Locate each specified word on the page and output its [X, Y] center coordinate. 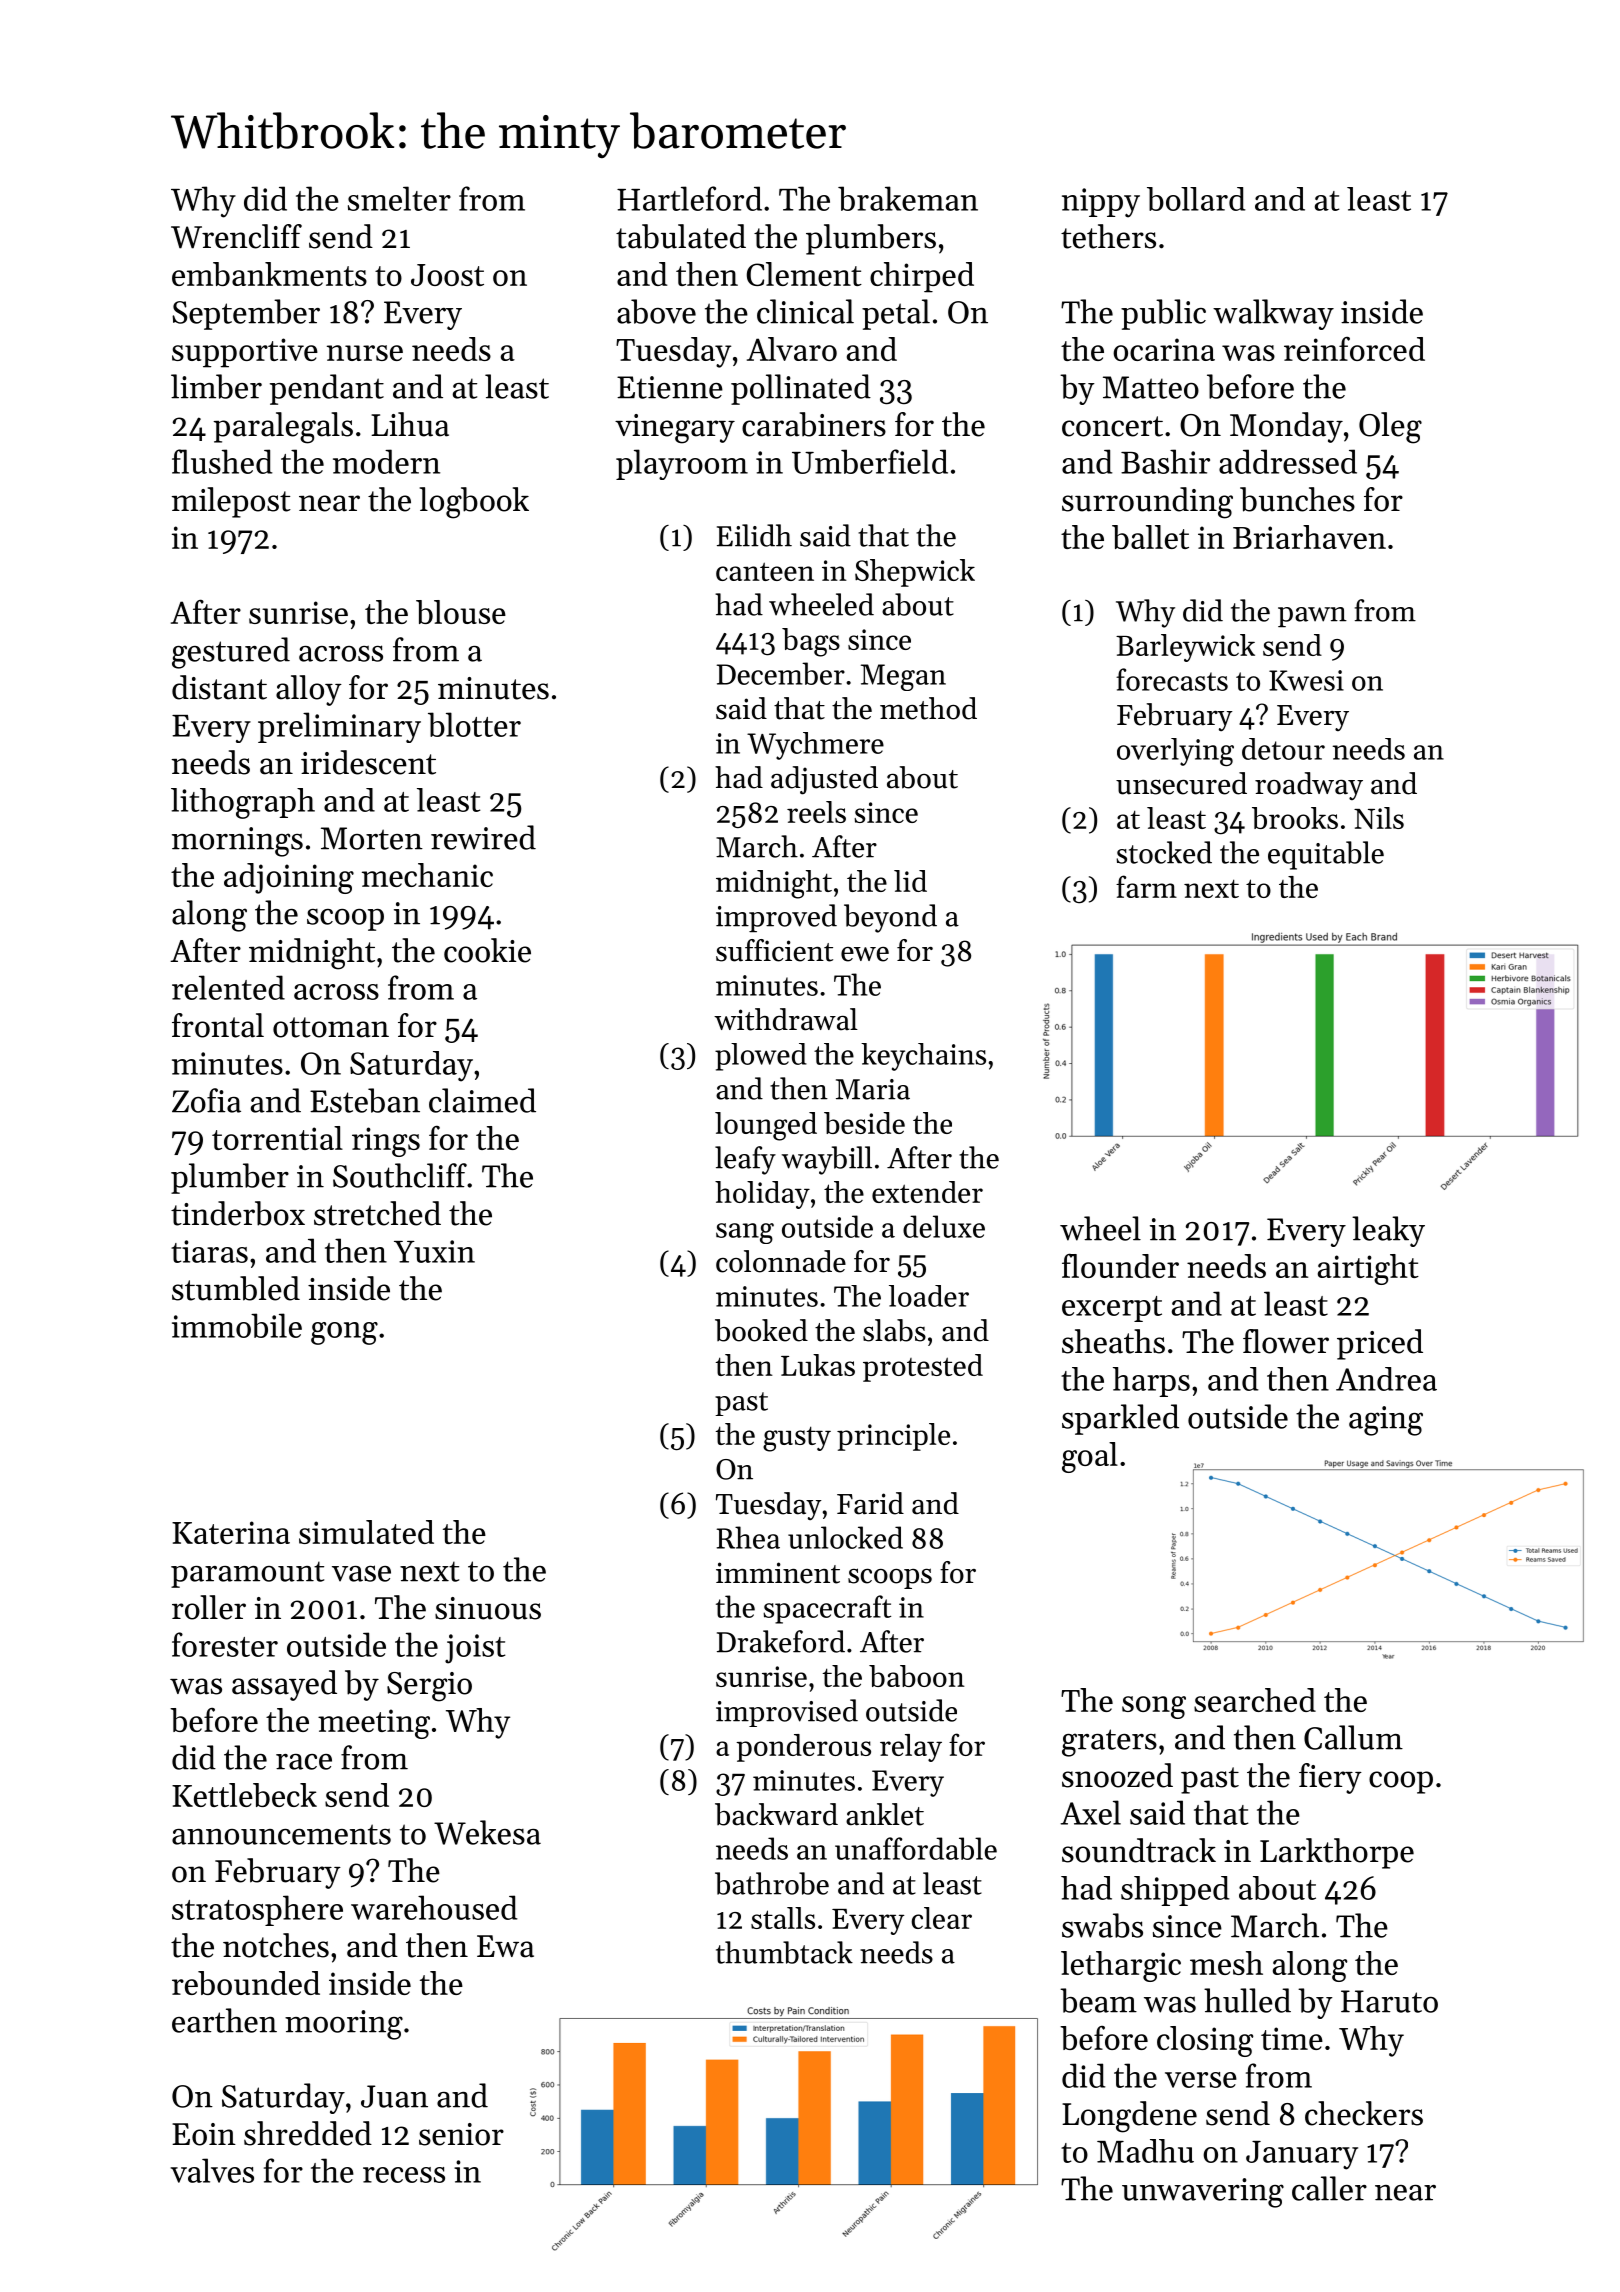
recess [404, 2175]
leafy [745, 1160]
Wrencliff [236, 236]
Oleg [1390, 428]
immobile [237, 1325]
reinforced [1354, 349]
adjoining [289, 878]
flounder [1120, 1265]
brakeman [908, 198]
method [928, 708]
